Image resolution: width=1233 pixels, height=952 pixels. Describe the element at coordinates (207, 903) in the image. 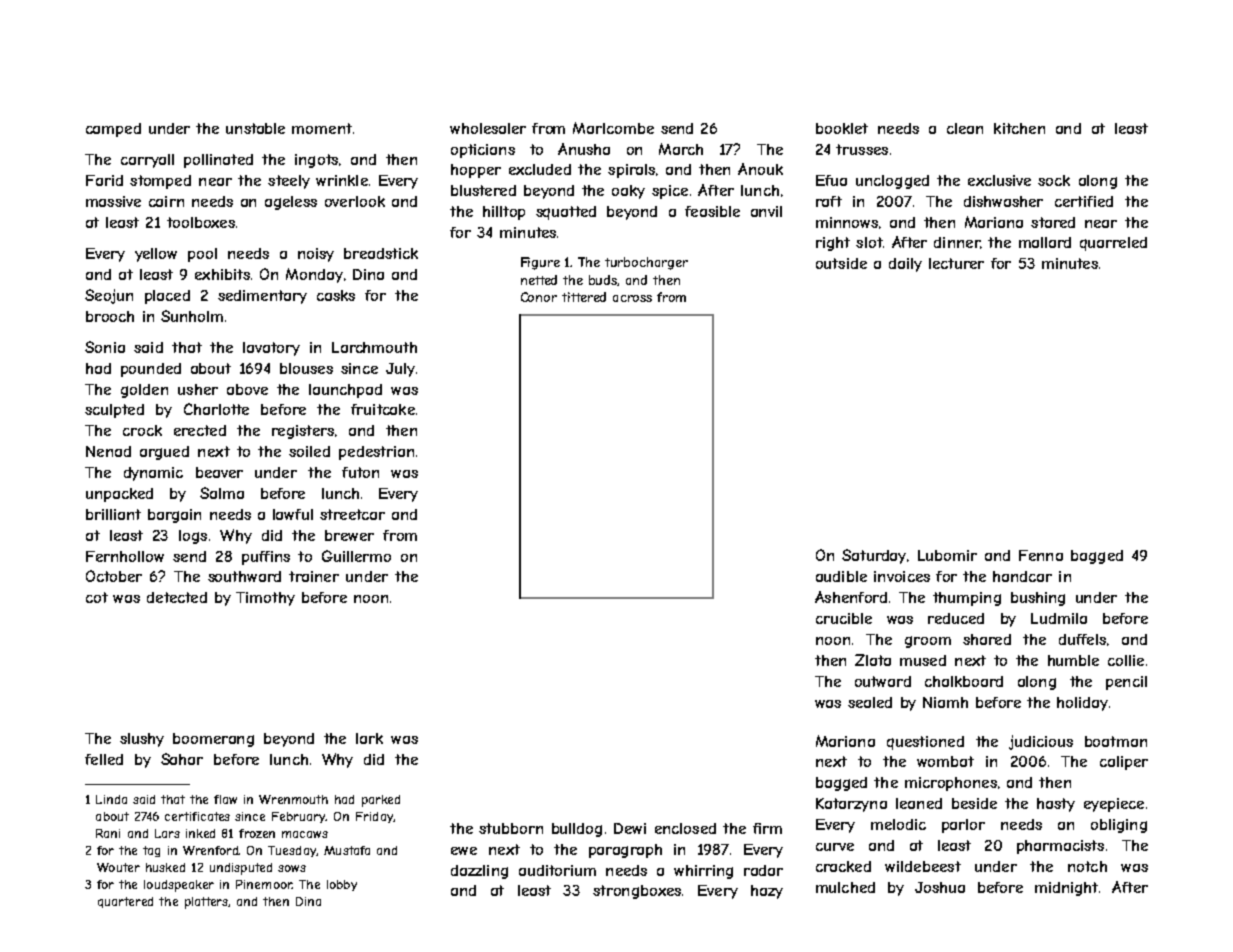

I see `platters` at that location.
